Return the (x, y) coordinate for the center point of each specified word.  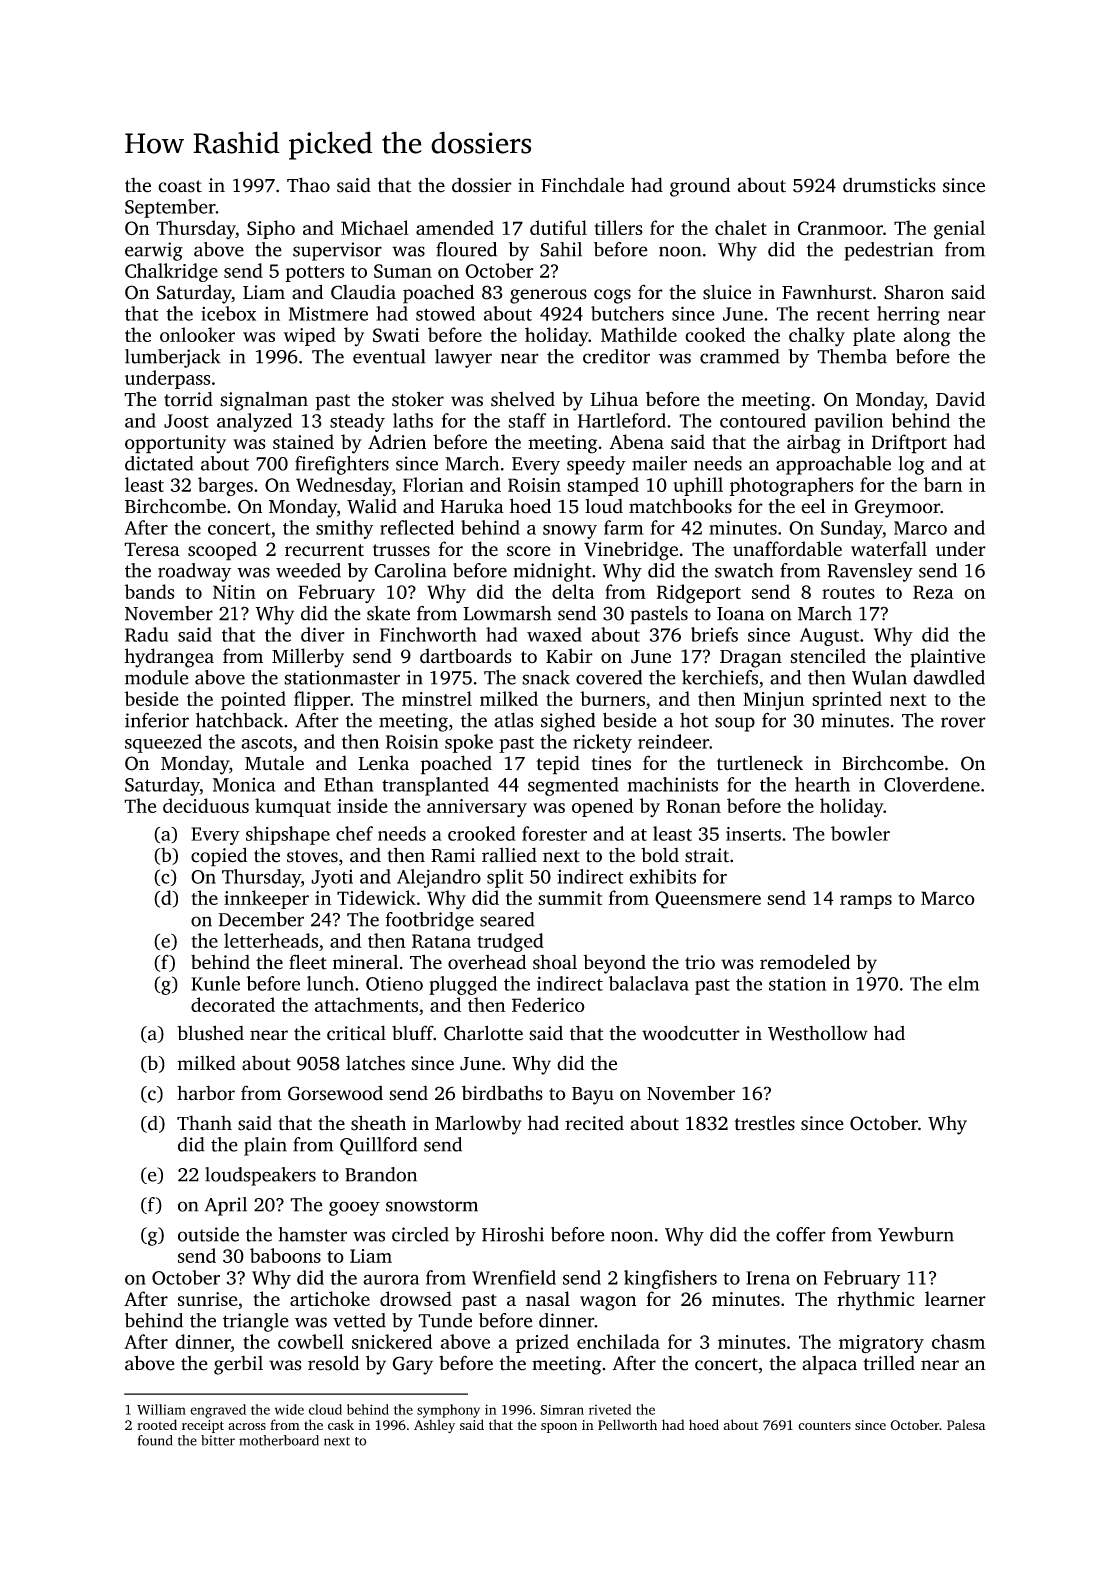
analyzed (254, 422)
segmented (573, 786)
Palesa (966, 1424)
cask (341, 1424)
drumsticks (889, 185)
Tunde (445, 1320)
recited (594, 1123)
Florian (433, 484)
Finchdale (582, 185)
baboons (285, 1255)
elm (963, 983)
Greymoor (897, 508)
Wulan (879, 677)
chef (354, 833)
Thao (308, 185)
